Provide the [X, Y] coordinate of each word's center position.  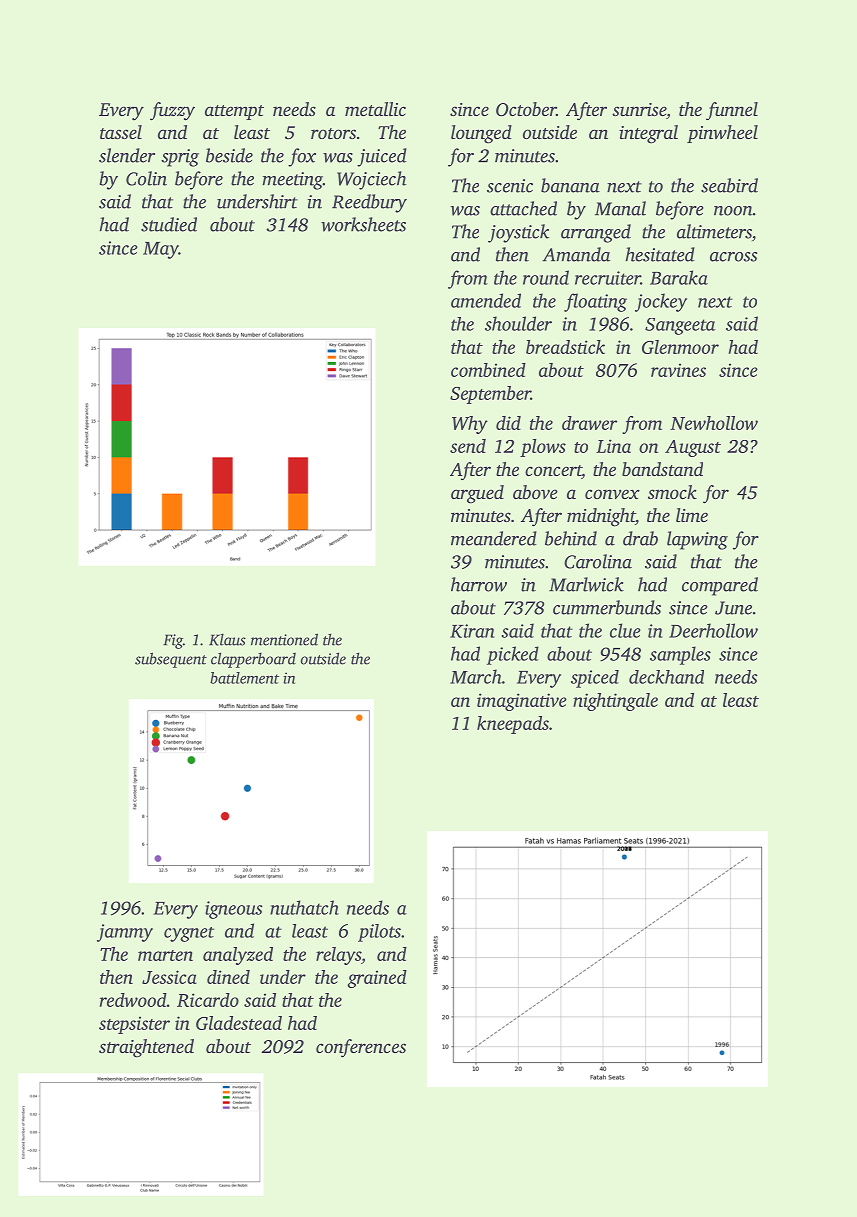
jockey [661, 302]
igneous [234, 910]
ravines [678, 370]
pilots [379, 933]
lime [692, 515]
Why [470, 425]
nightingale [615, 702]
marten [165, 955]
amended [486, 300]
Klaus [227, 640]
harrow [479, 584]
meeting [292, 181]
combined [488, 370]
